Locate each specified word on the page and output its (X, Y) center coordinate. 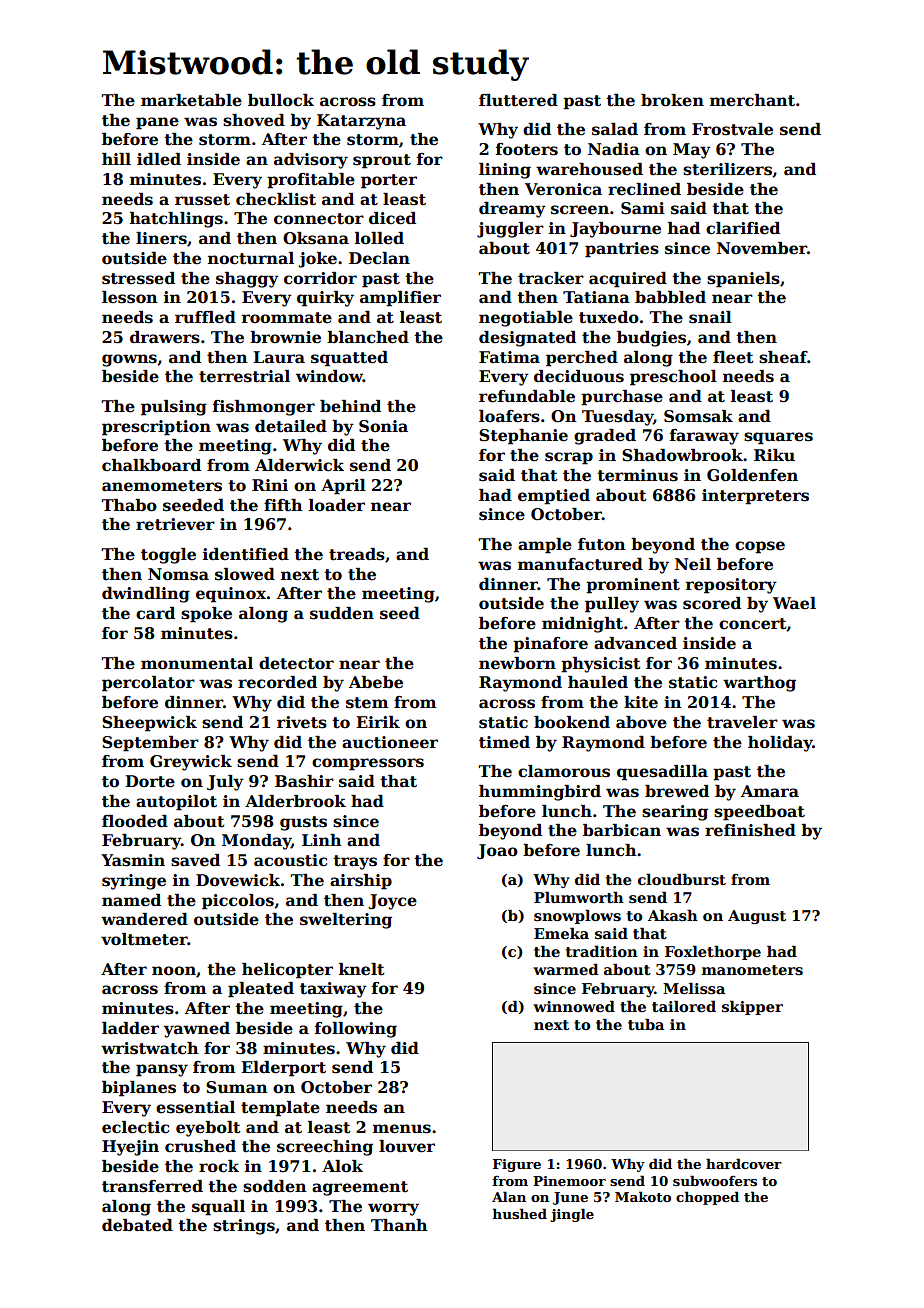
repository (731, 586)
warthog (759, 684)
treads (357, 554)
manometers (752, 970)
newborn (517, 663)
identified (246, 554)
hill (116, 159)
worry (393, 1209)
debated (137, 1225)
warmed (566, 969)
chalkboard (151, 465)
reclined (644, 189)
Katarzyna (361, 122)
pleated (261, 990)
